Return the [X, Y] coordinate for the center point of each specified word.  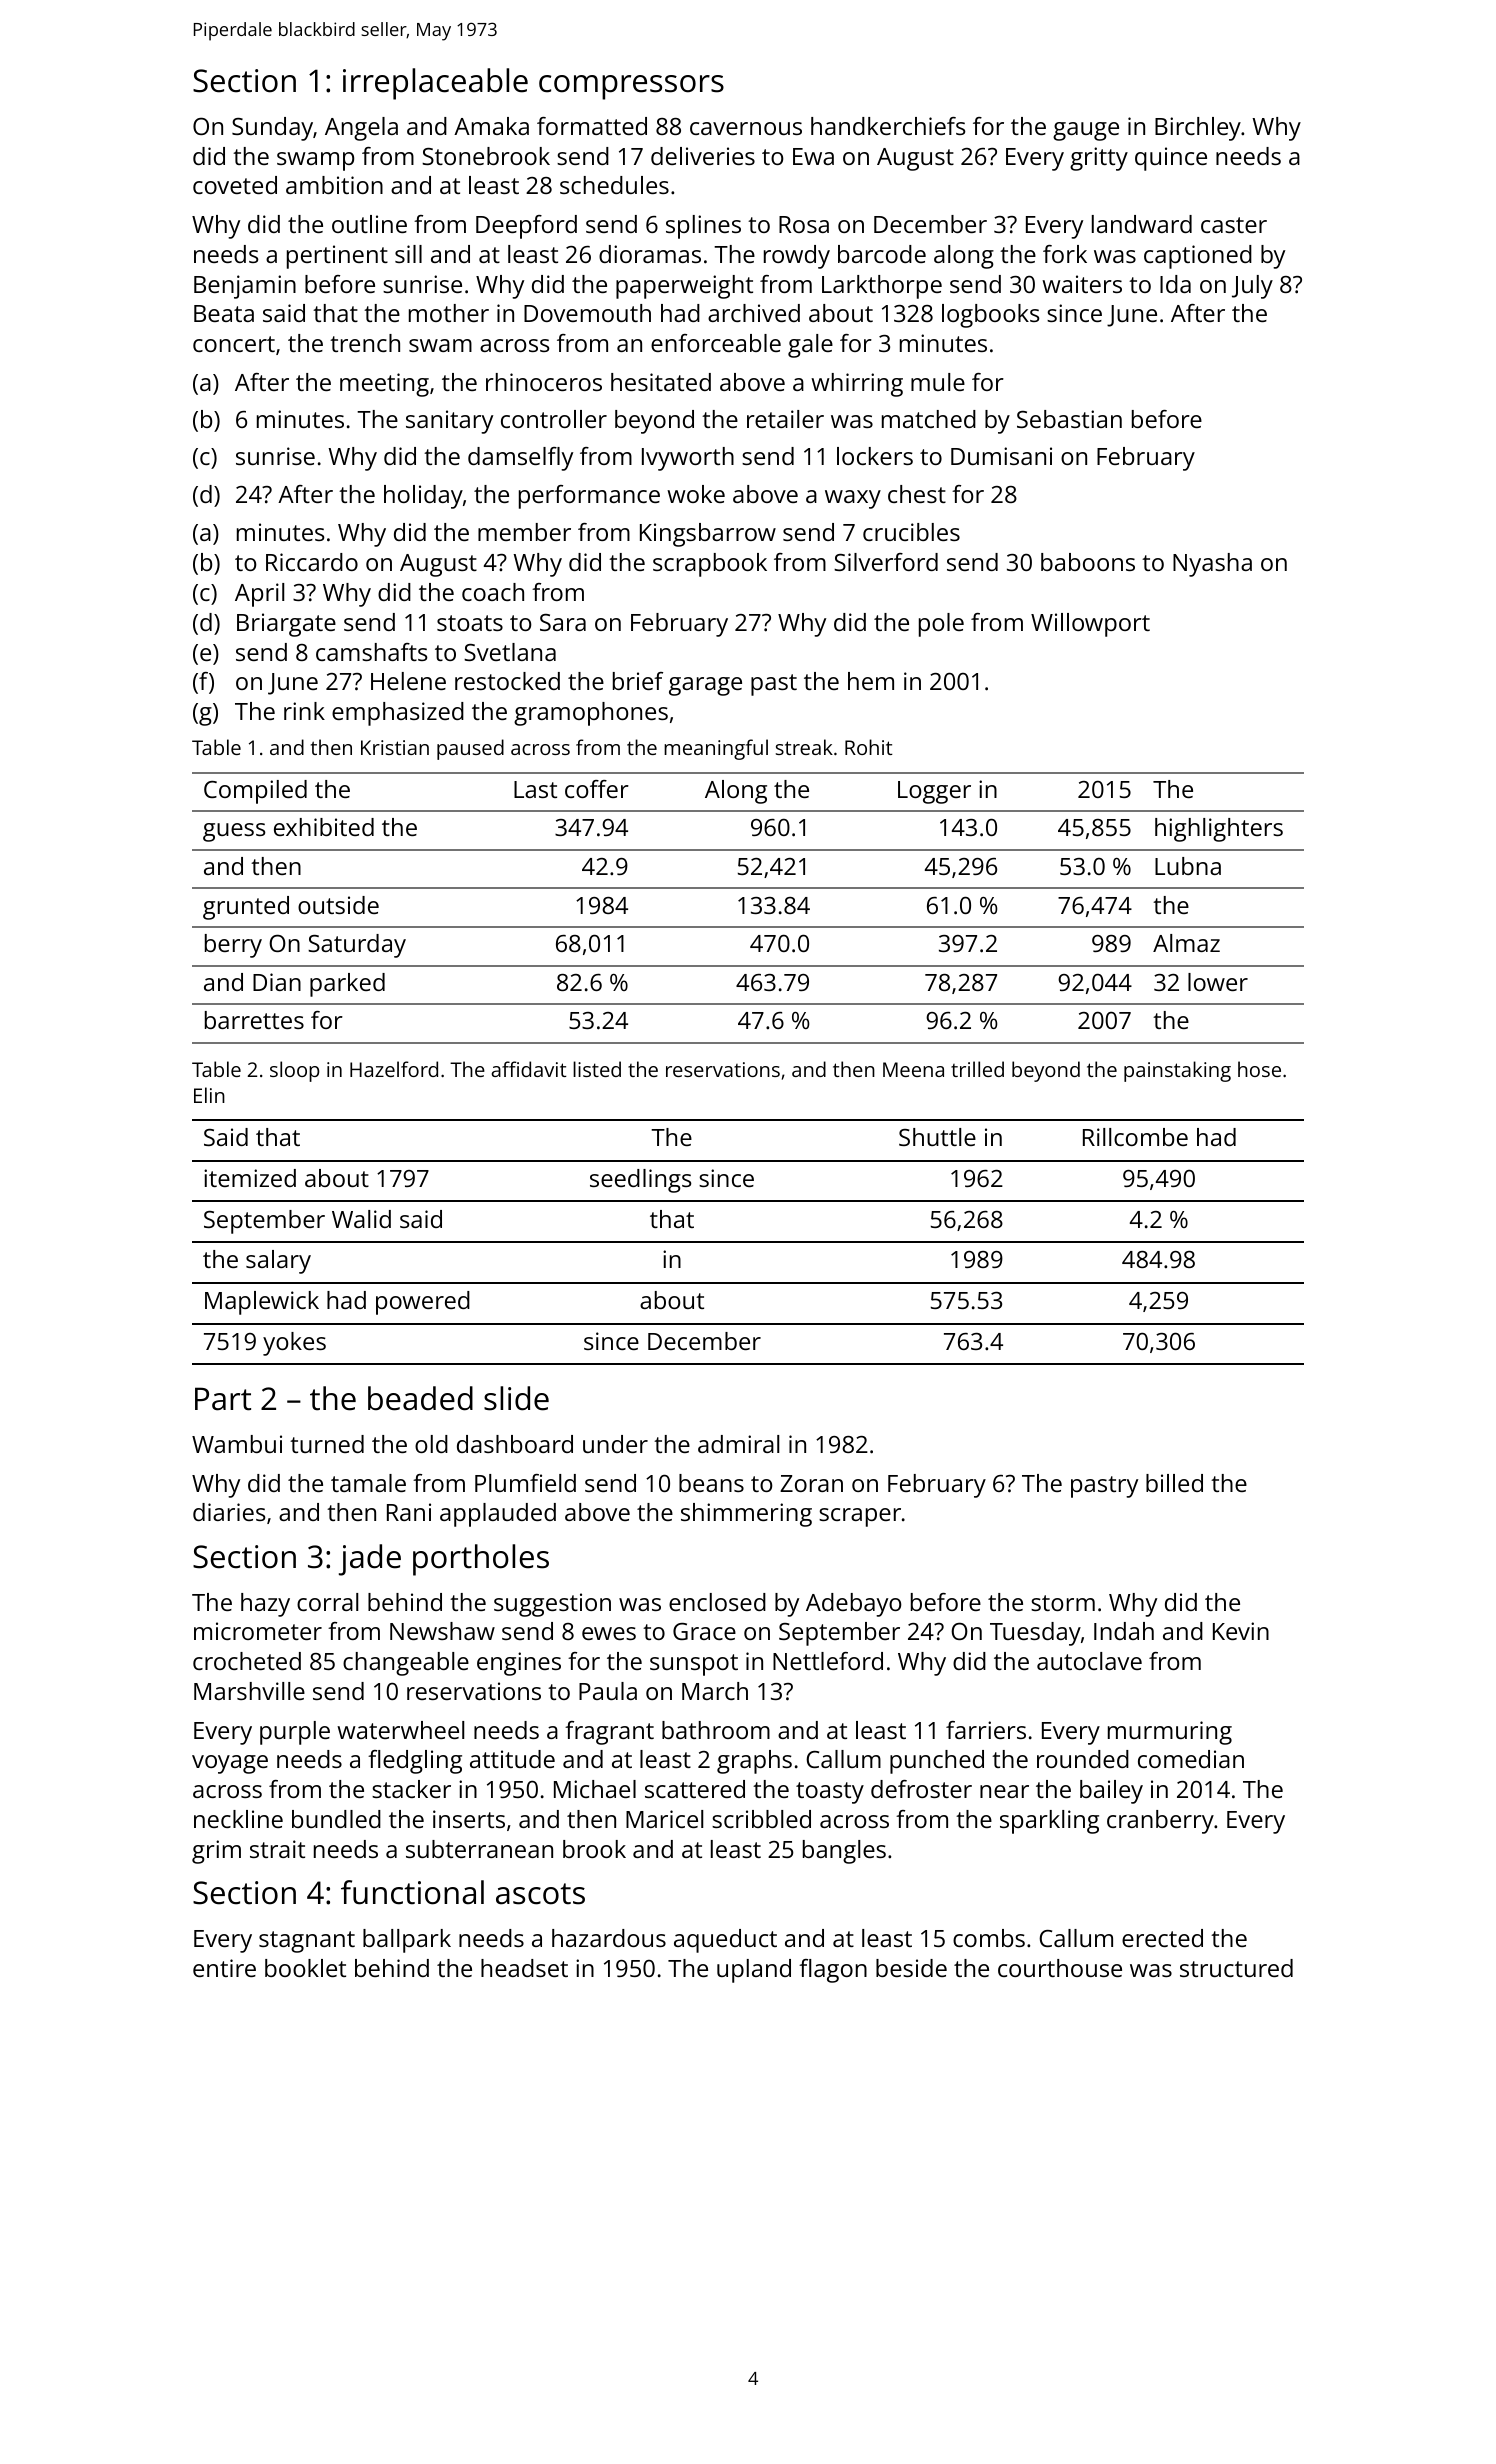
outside [338, 905]
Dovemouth [587, 313]
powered [423, 1303]
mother [449, 313]
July [1252, 287]
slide [516, 1398]
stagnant [307, 1942]
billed [1174, 1483]
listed [597, 1069]
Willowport [1090, 625]
